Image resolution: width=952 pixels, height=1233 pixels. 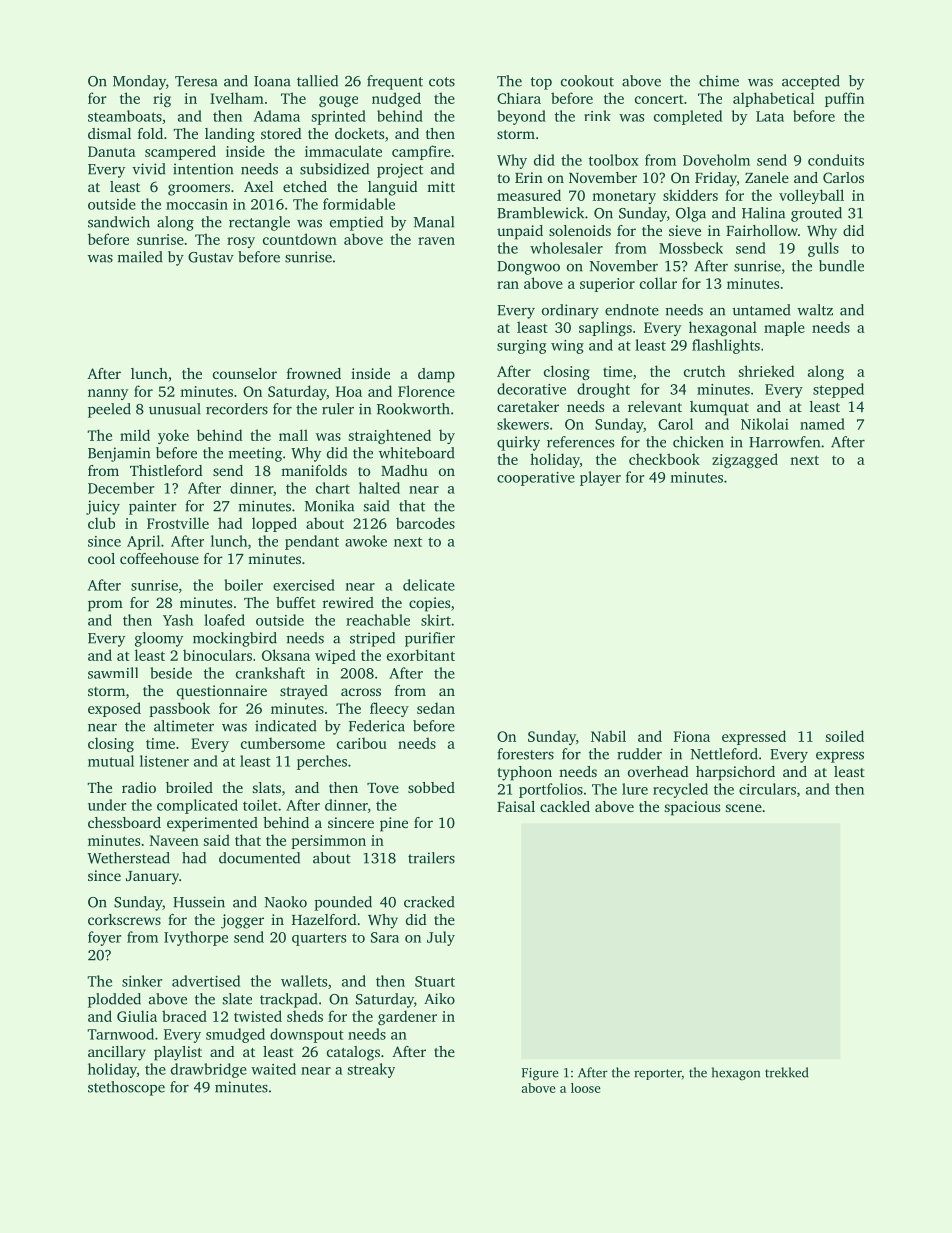 I want to click on Monday, so click(x=139, y=82).
